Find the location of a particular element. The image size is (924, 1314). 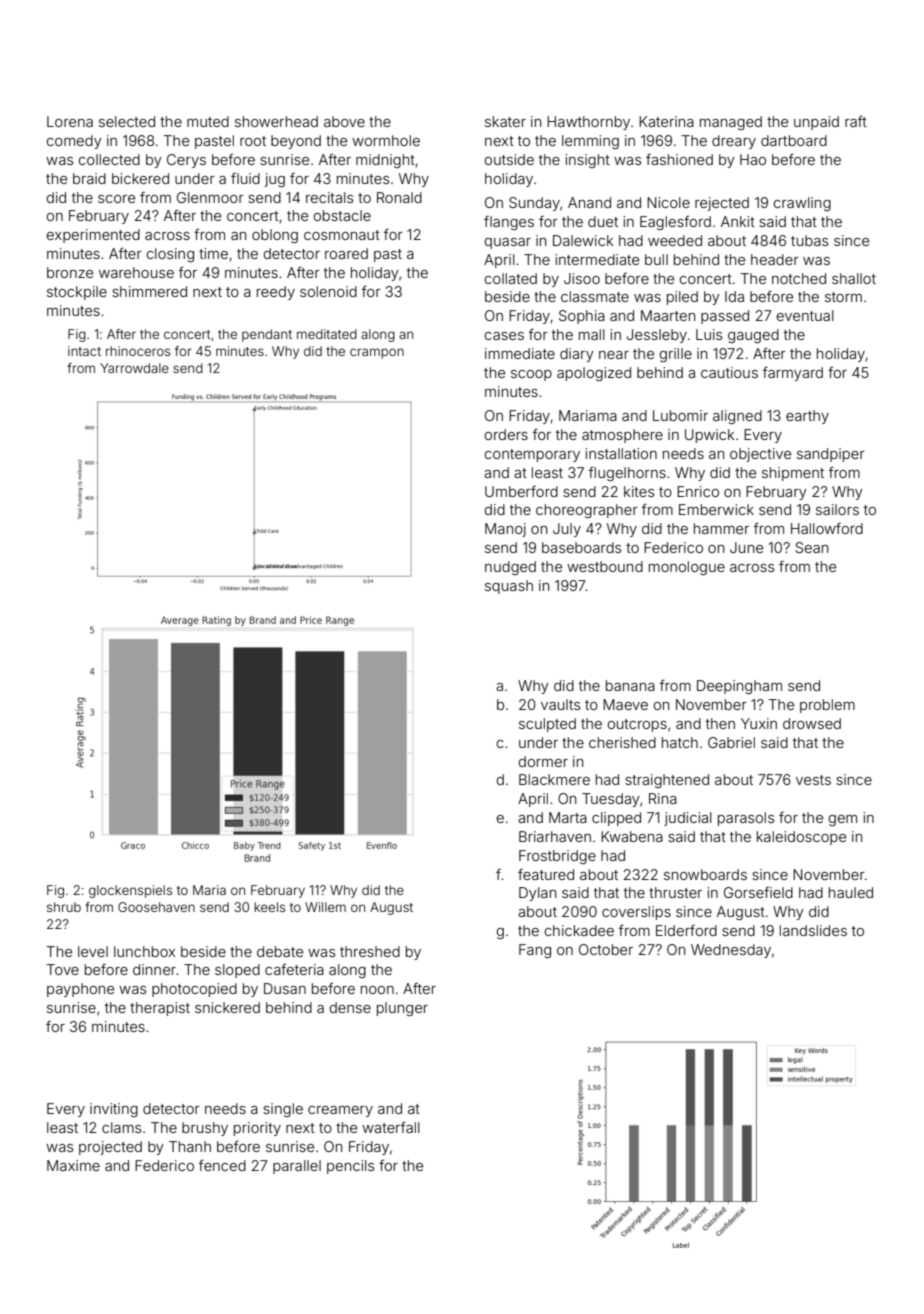

gem is located at coordinates (842, 820).
